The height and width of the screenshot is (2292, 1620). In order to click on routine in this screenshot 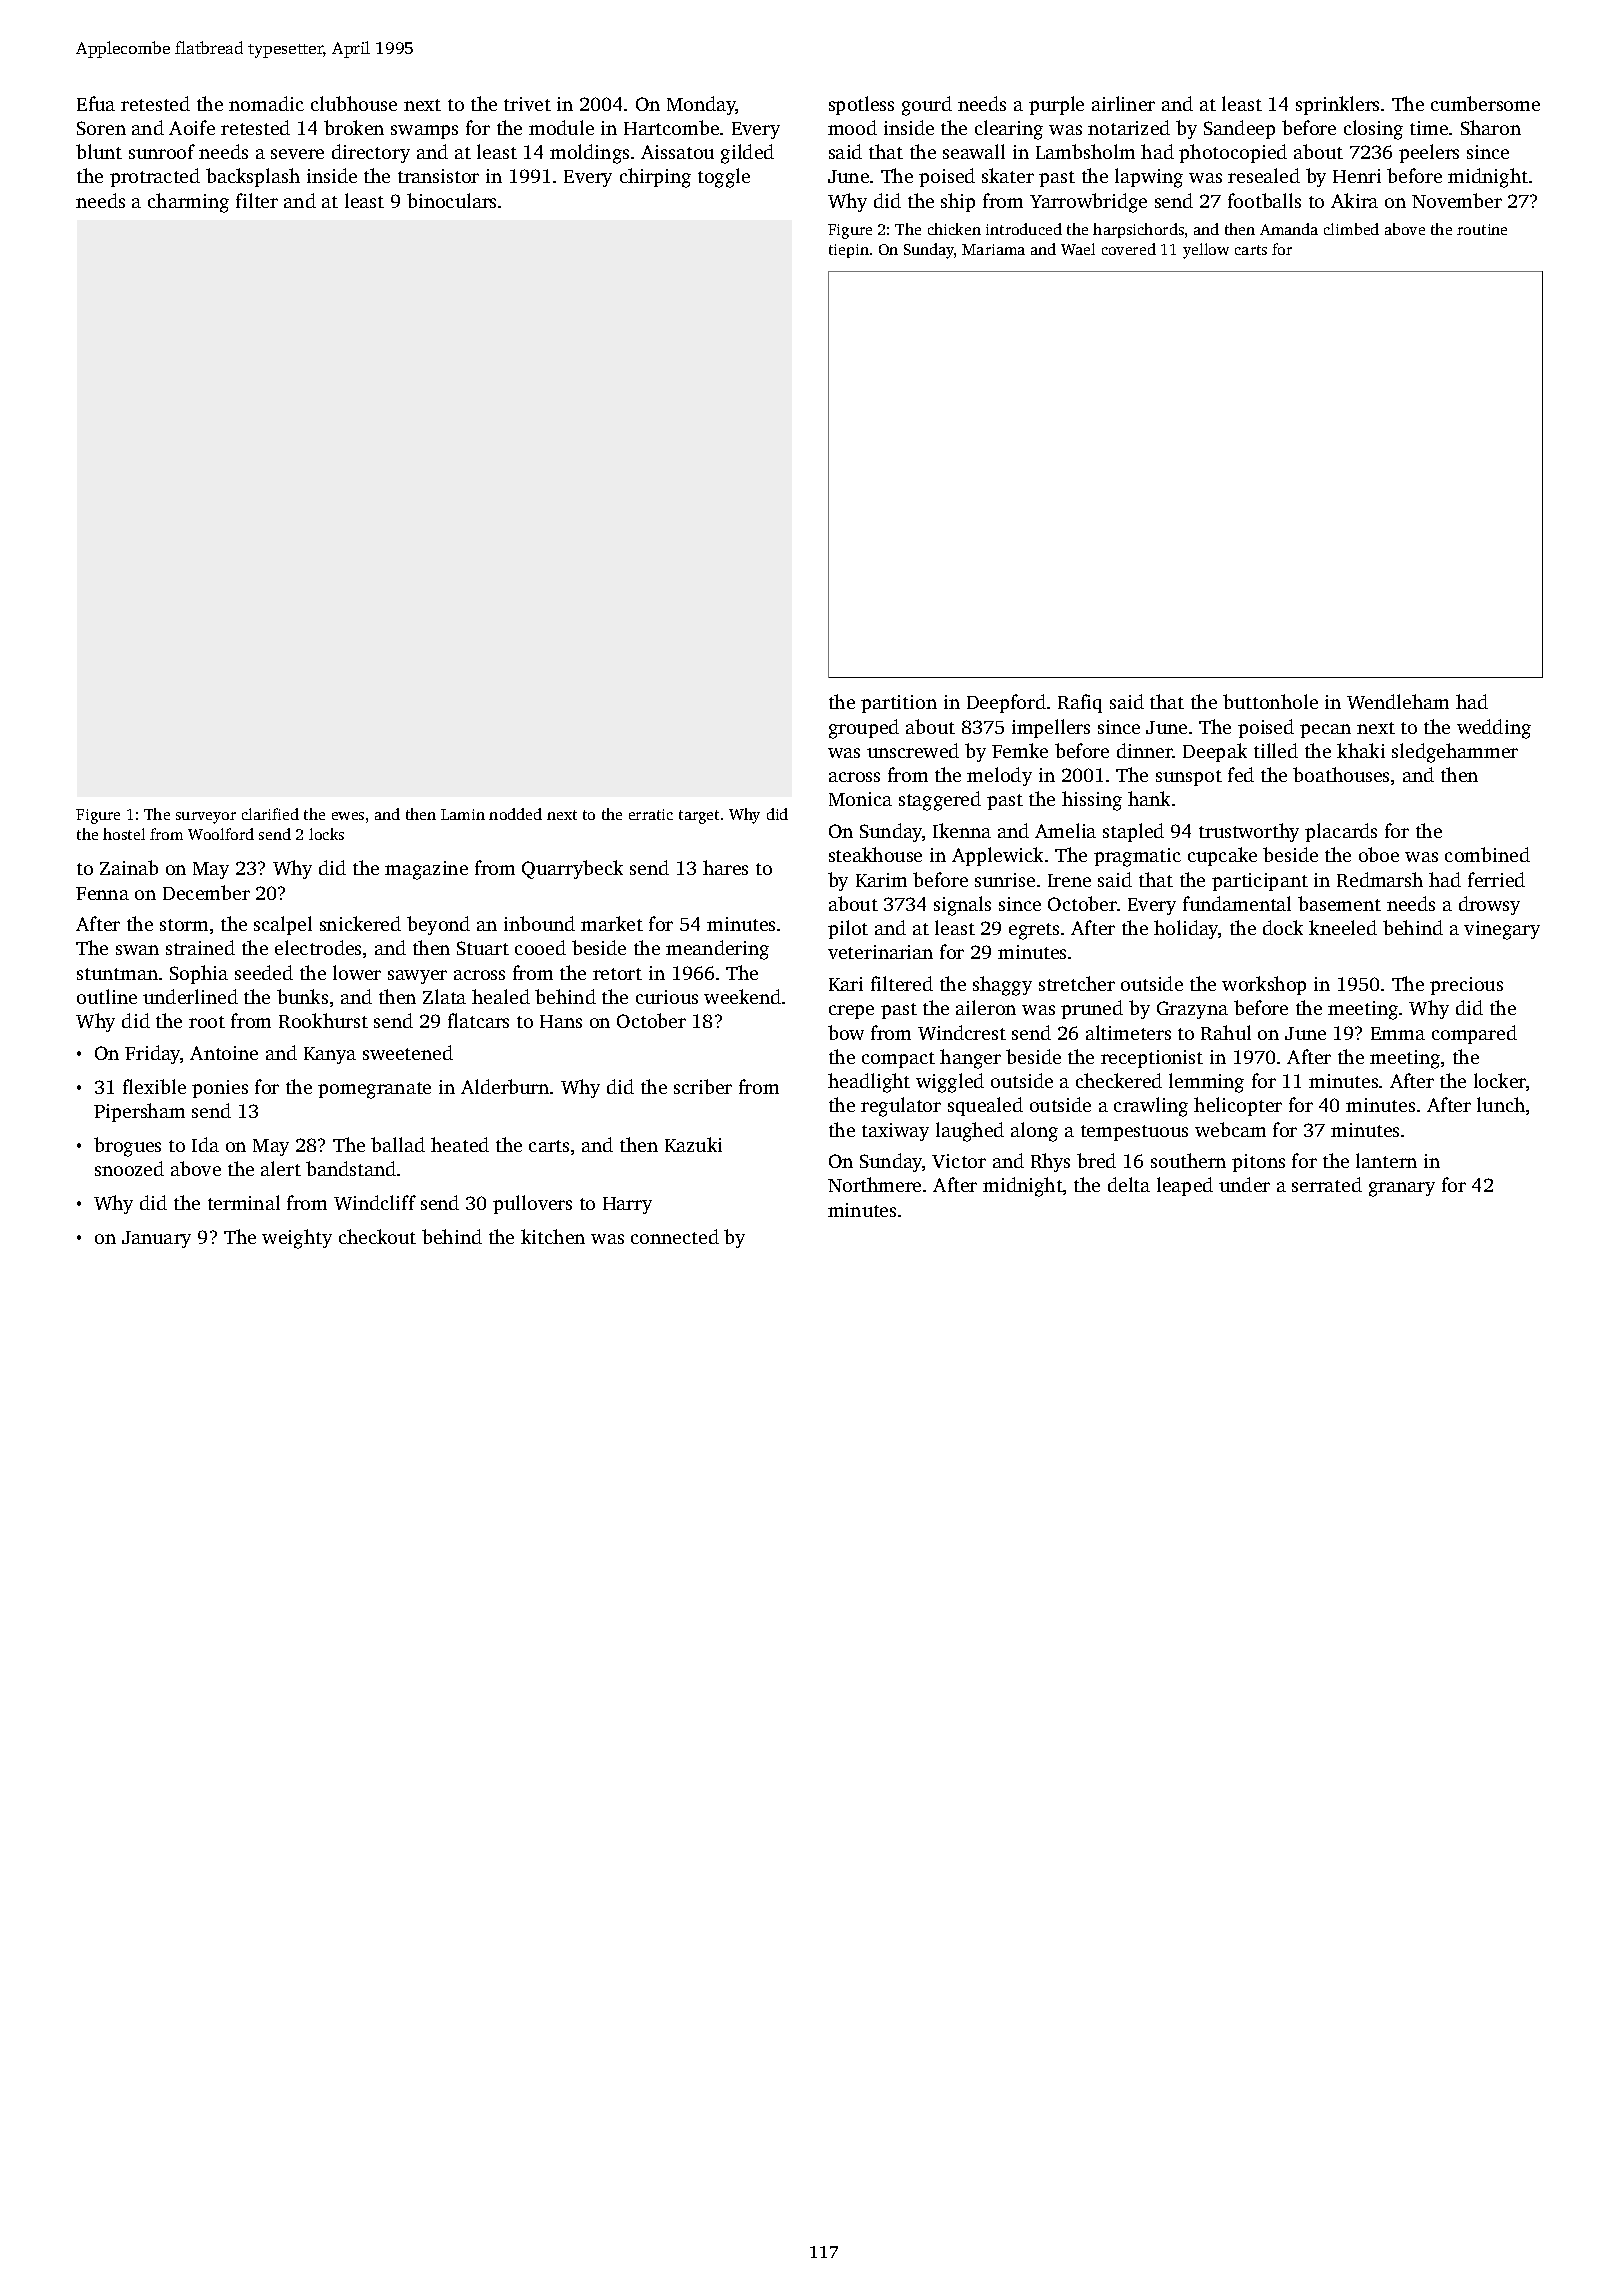, I will do `click(1482, 229)`.
